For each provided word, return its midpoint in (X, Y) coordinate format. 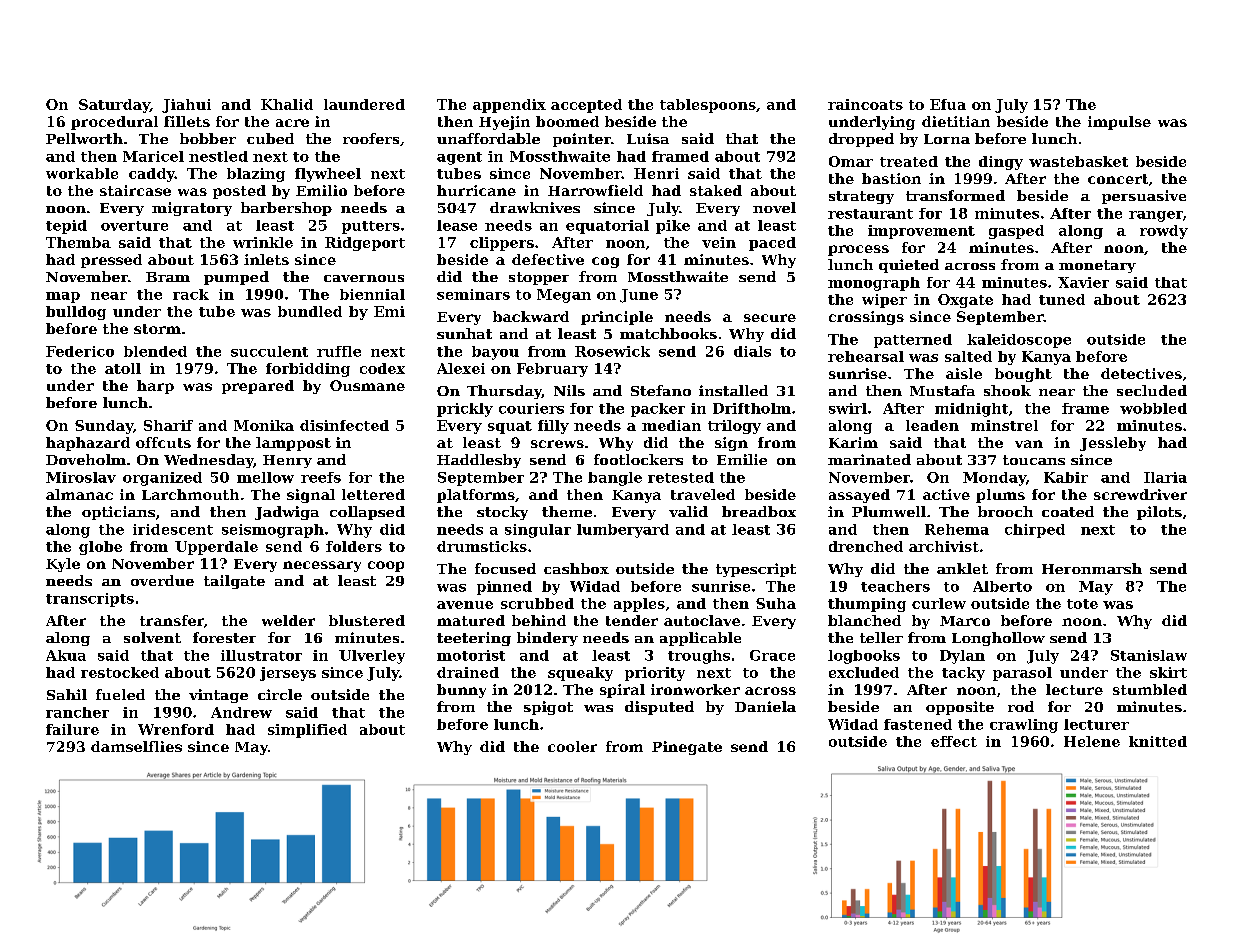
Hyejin (504, 123)
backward (531, 316)
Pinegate (687, 748)
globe (100, 548)
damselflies (136, 746)
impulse (1119, 123)
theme (567, 511)
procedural (114, 123)
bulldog (76, 313)
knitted (1158, 741)
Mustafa (942, 390)
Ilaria (1165, 477)
